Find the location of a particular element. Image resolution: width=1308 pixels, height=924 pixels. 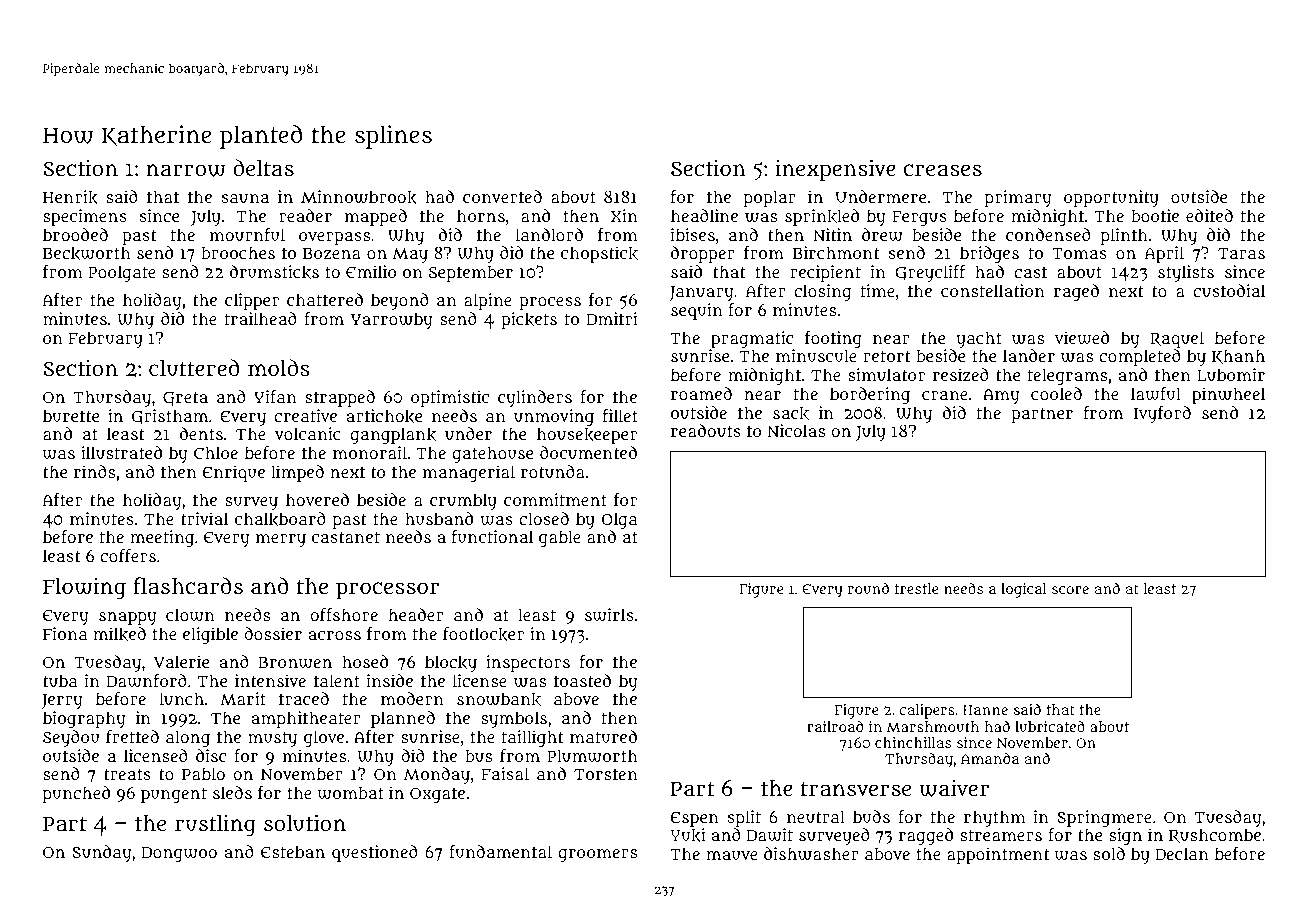

Rushcombe is located at coordinates (1215, 835).
